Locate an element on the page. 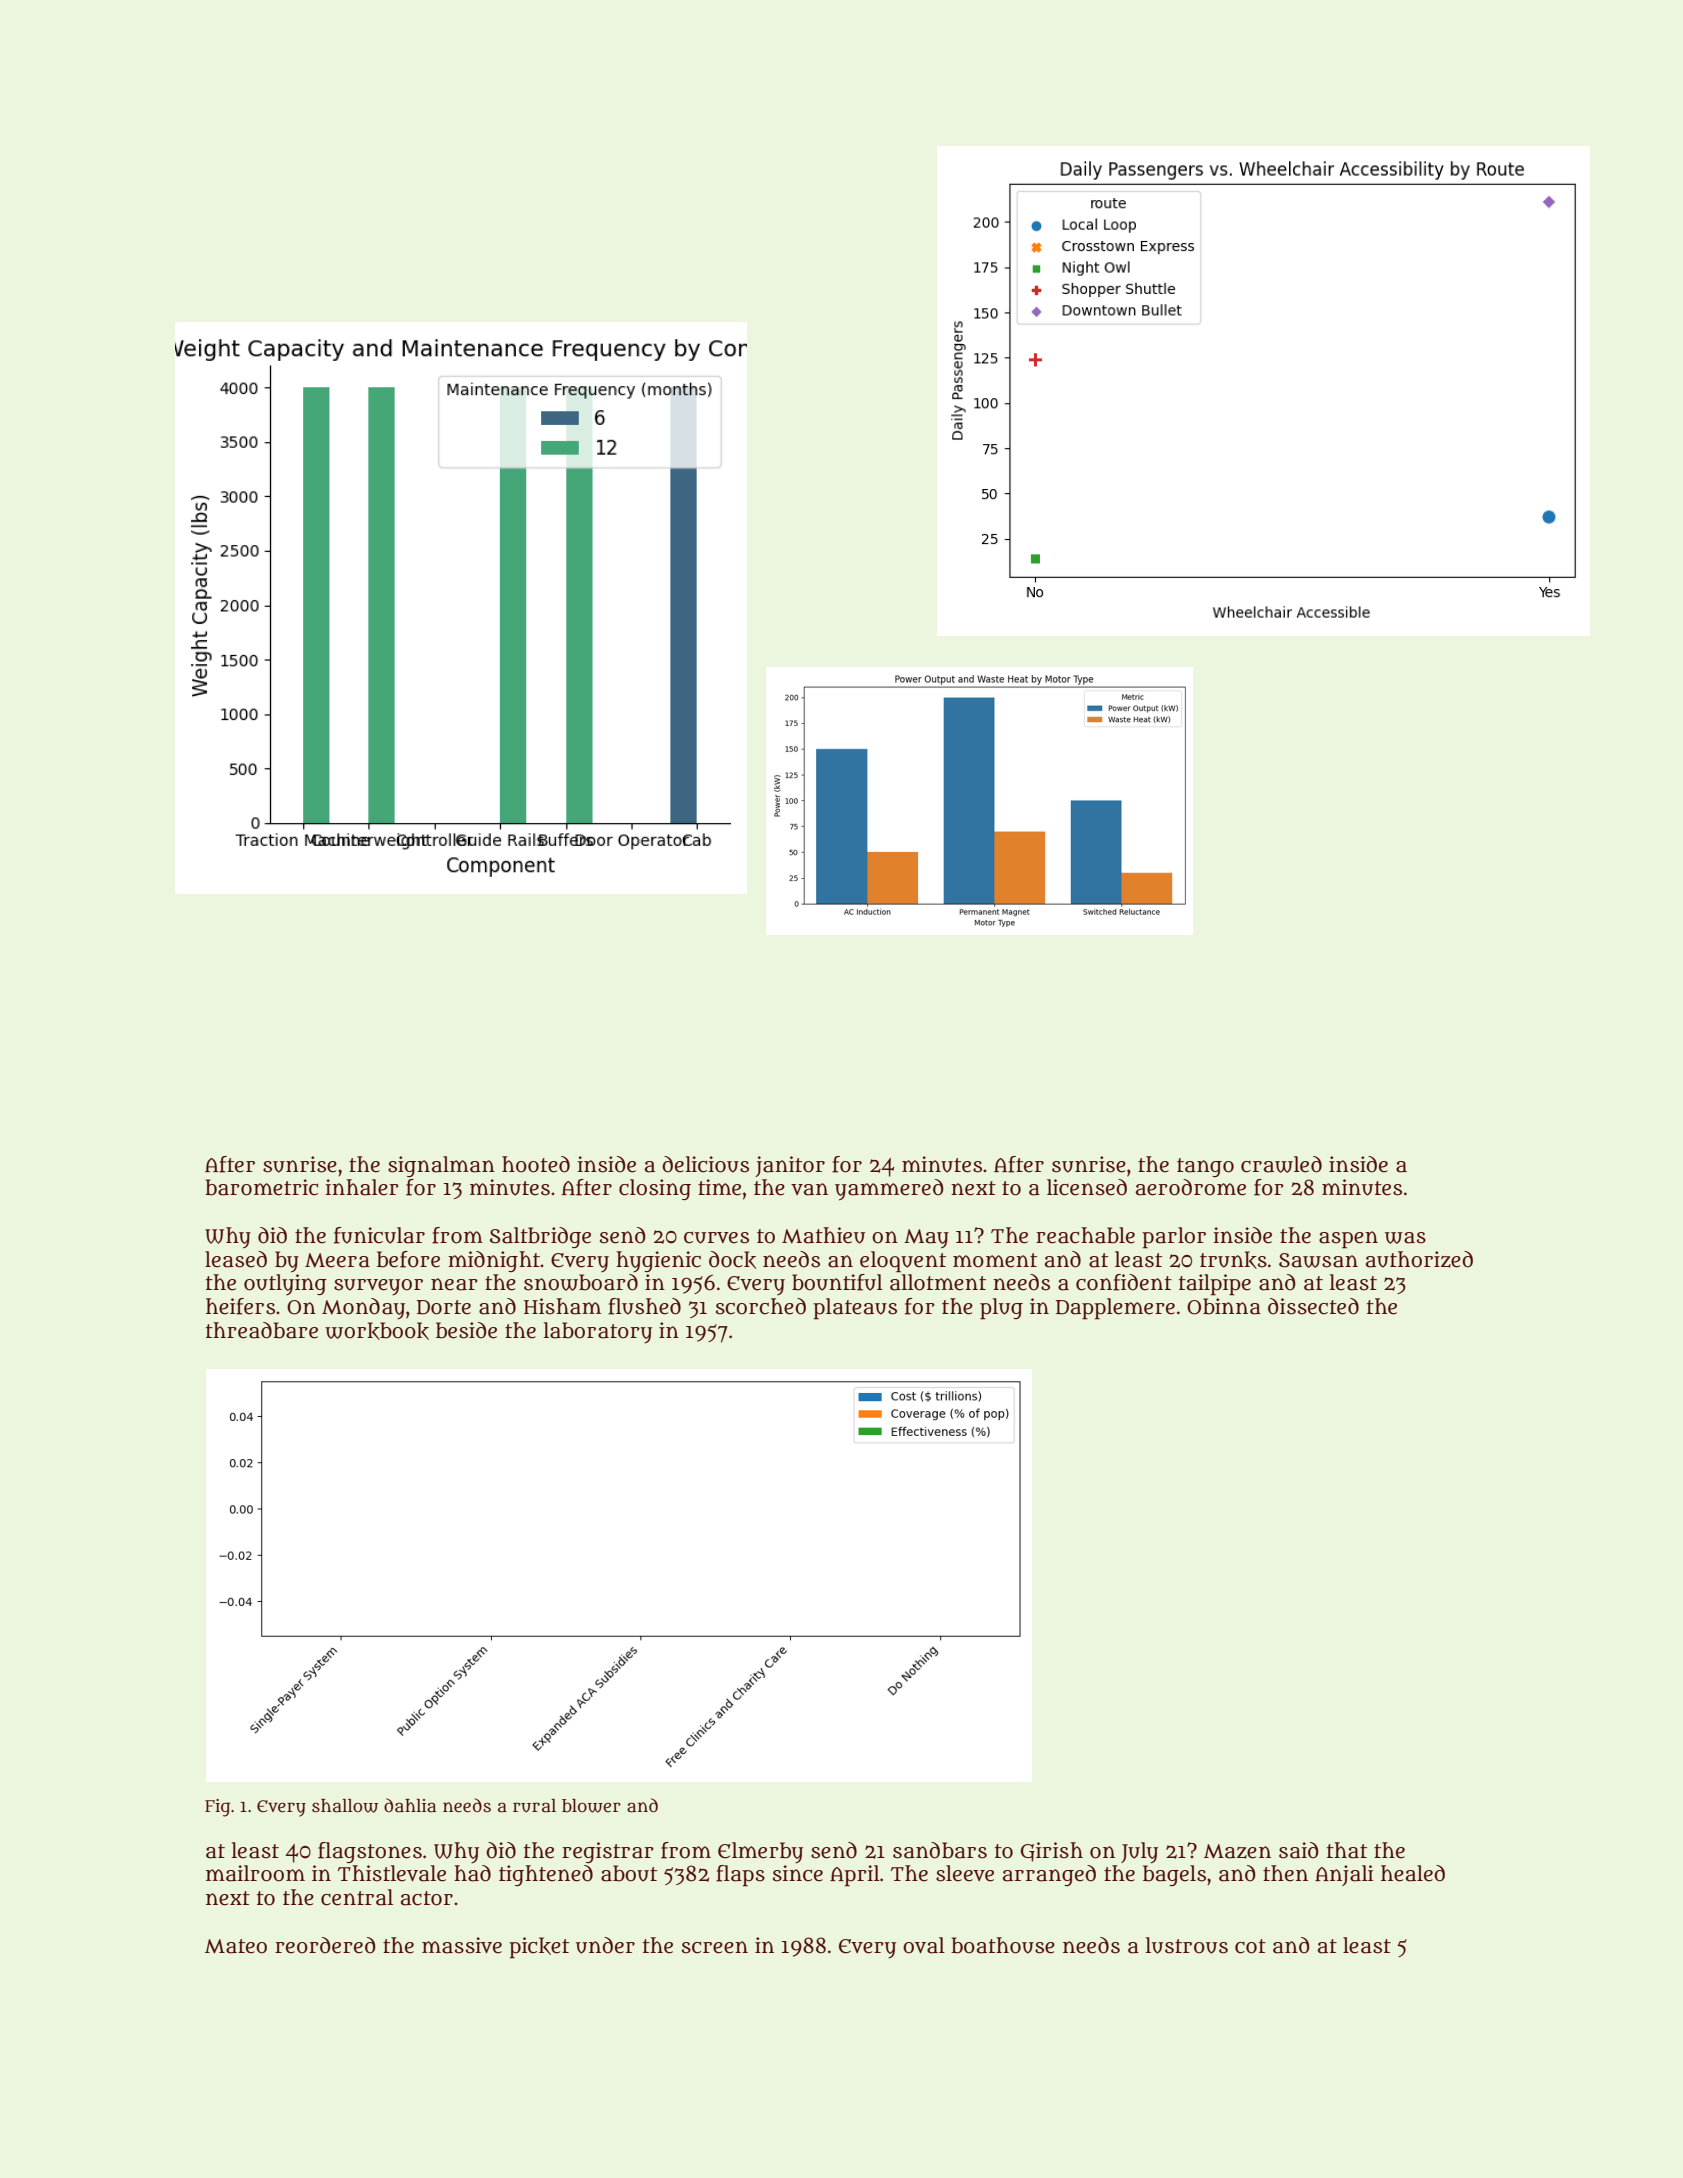  Meera is located at coordinates (337, 1260).
